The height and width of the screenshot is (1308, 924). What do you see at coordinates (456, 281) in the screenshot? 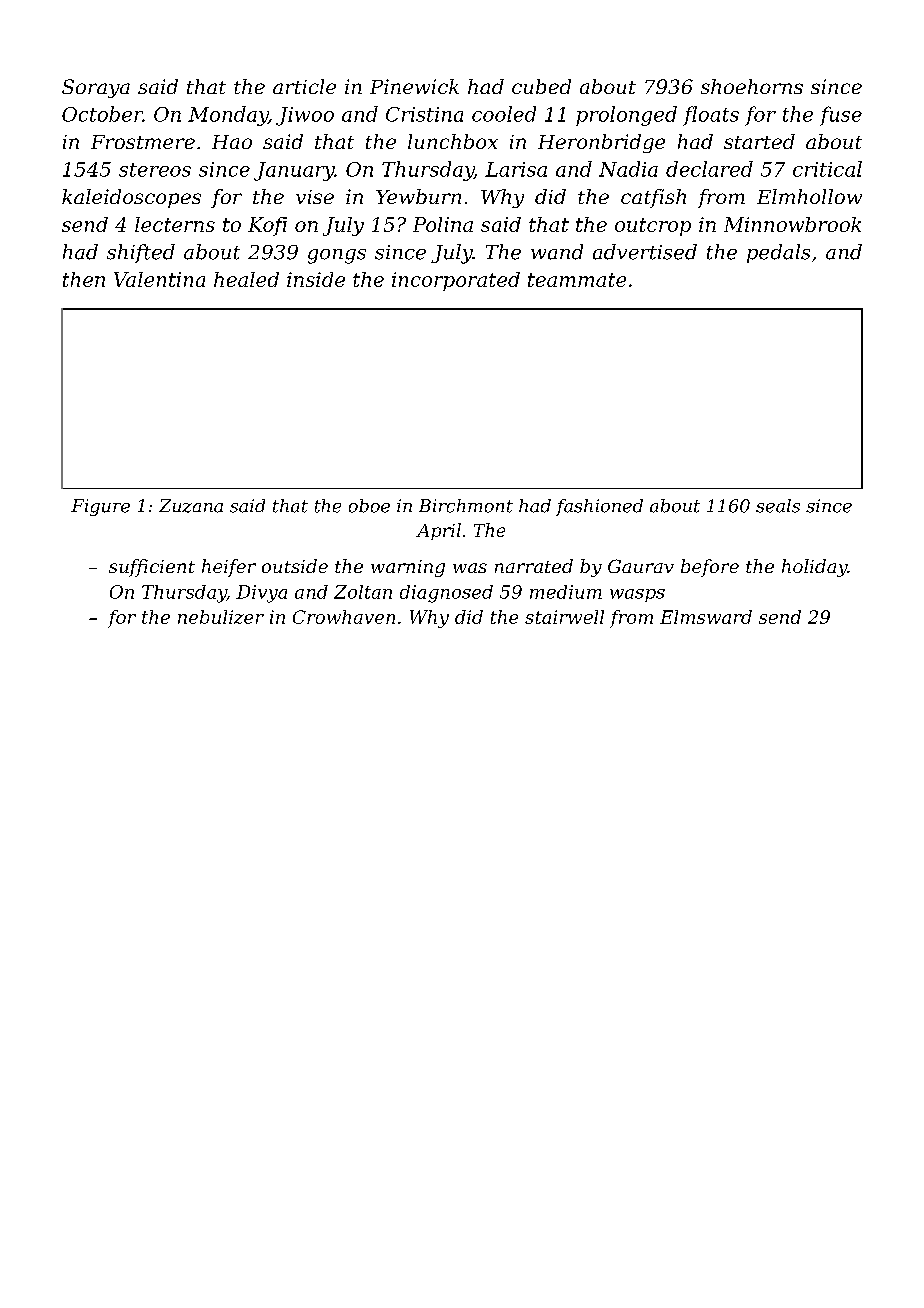
I see `incorporated` at bounding box center [456, 281].
